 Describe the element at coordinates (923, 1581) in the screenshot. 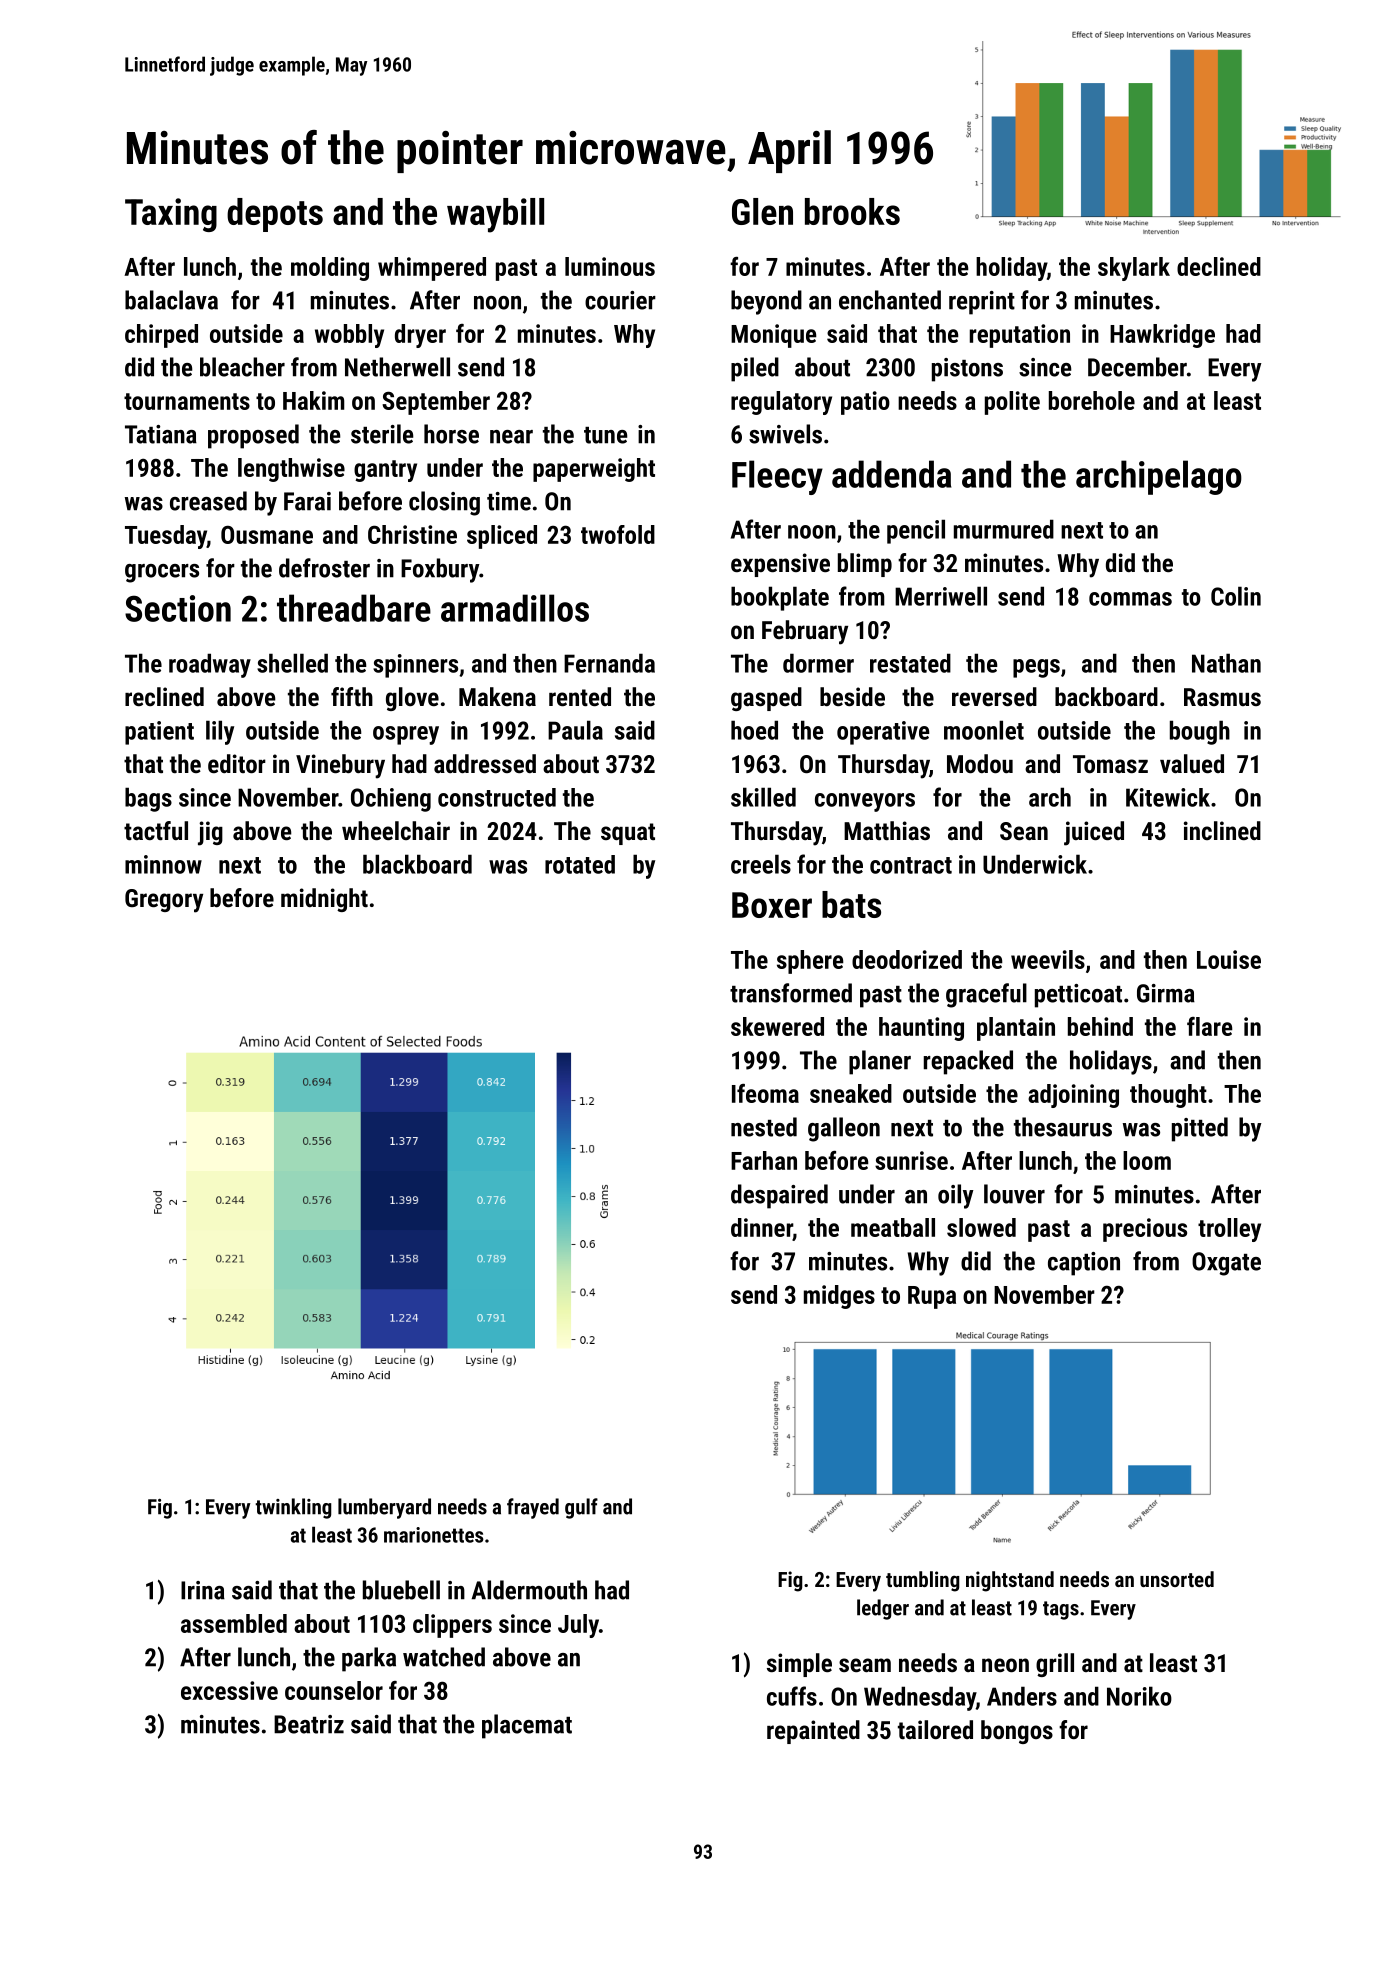

I see `tumbling` at that location.
